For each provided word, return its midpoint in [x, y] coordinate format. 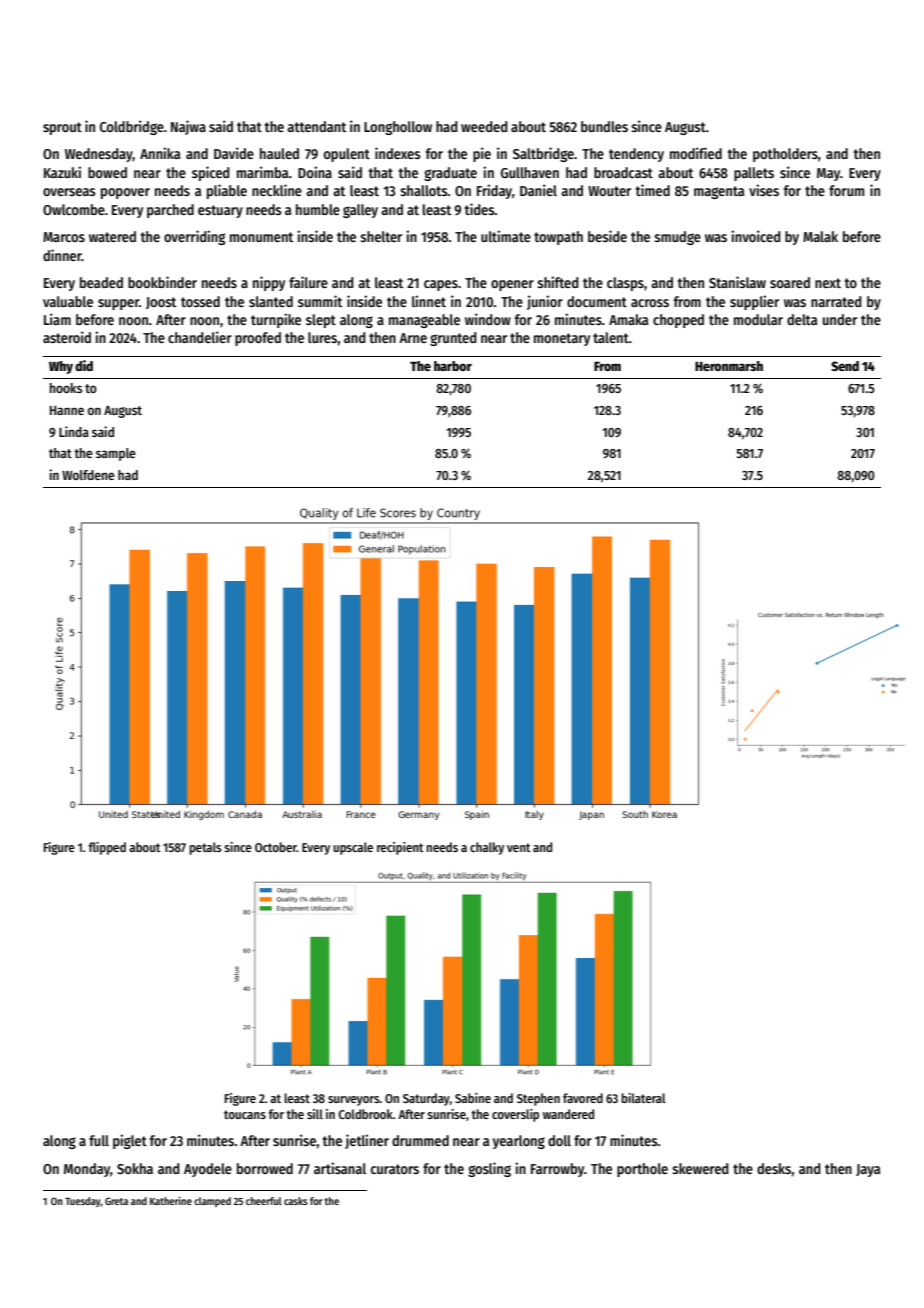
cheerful [264, 1201]
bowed [107, 172]
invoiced [756, 236]
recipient [400, 848]
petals [205, 848]
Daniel [538, 190]
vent [519, 847]
